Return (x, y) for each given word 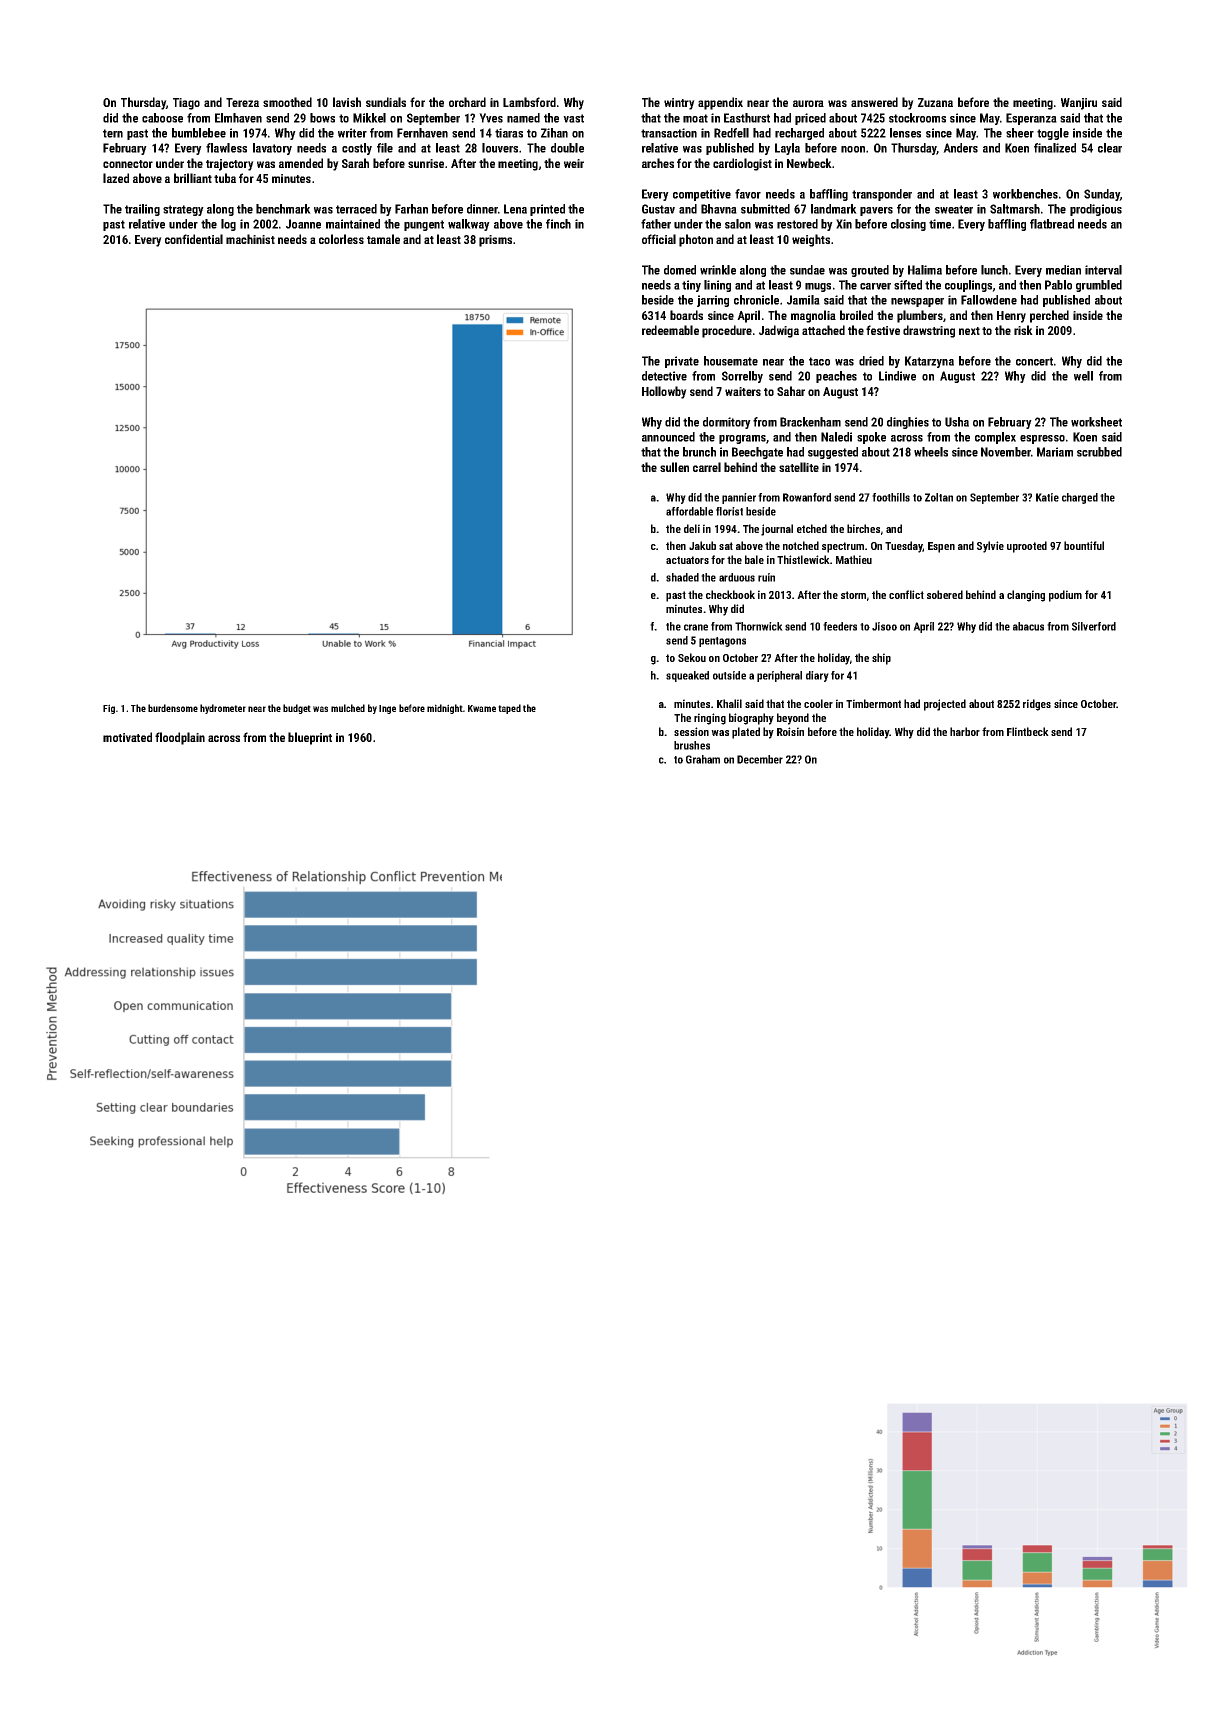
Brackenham (810, 422)
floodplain (180, 738)
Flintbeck (1028, 731)
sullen (674, 467)
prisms (495, 241)
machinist (250, 239)
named (523, 118)
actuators (687, 560)
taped (509, 709)
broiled (856, 315)
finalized (1055, 148)
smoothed (287, 102)
